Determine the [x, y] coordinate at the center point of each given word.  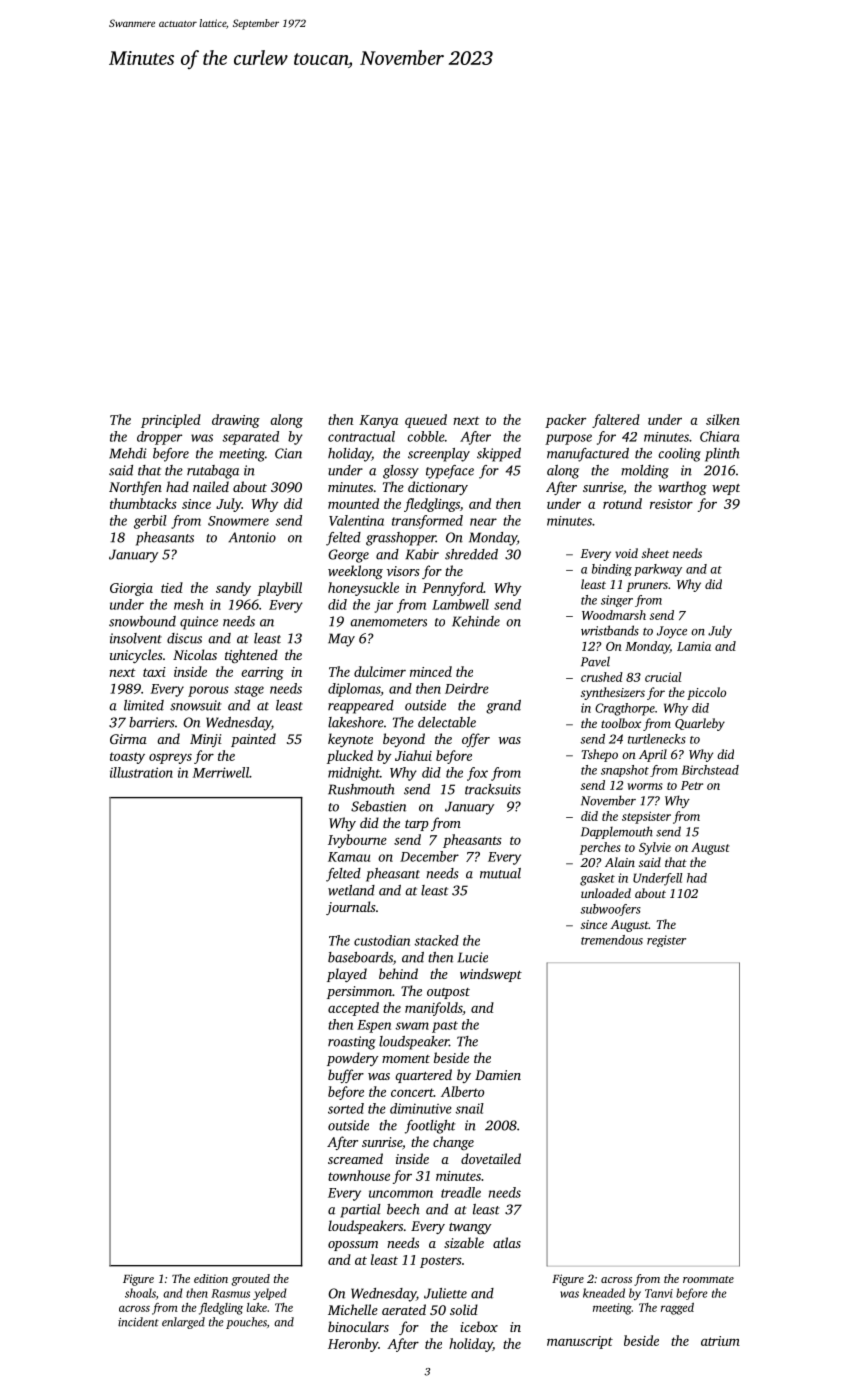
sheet [655, 553]
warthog [682, 488]
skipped [499, 455]
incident [138, 1322]
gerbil [150, 522]
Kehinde [476, 621]
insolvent [136, 638]
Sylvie [655, 848]
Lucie [472, 957]
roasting [352, 1043]
